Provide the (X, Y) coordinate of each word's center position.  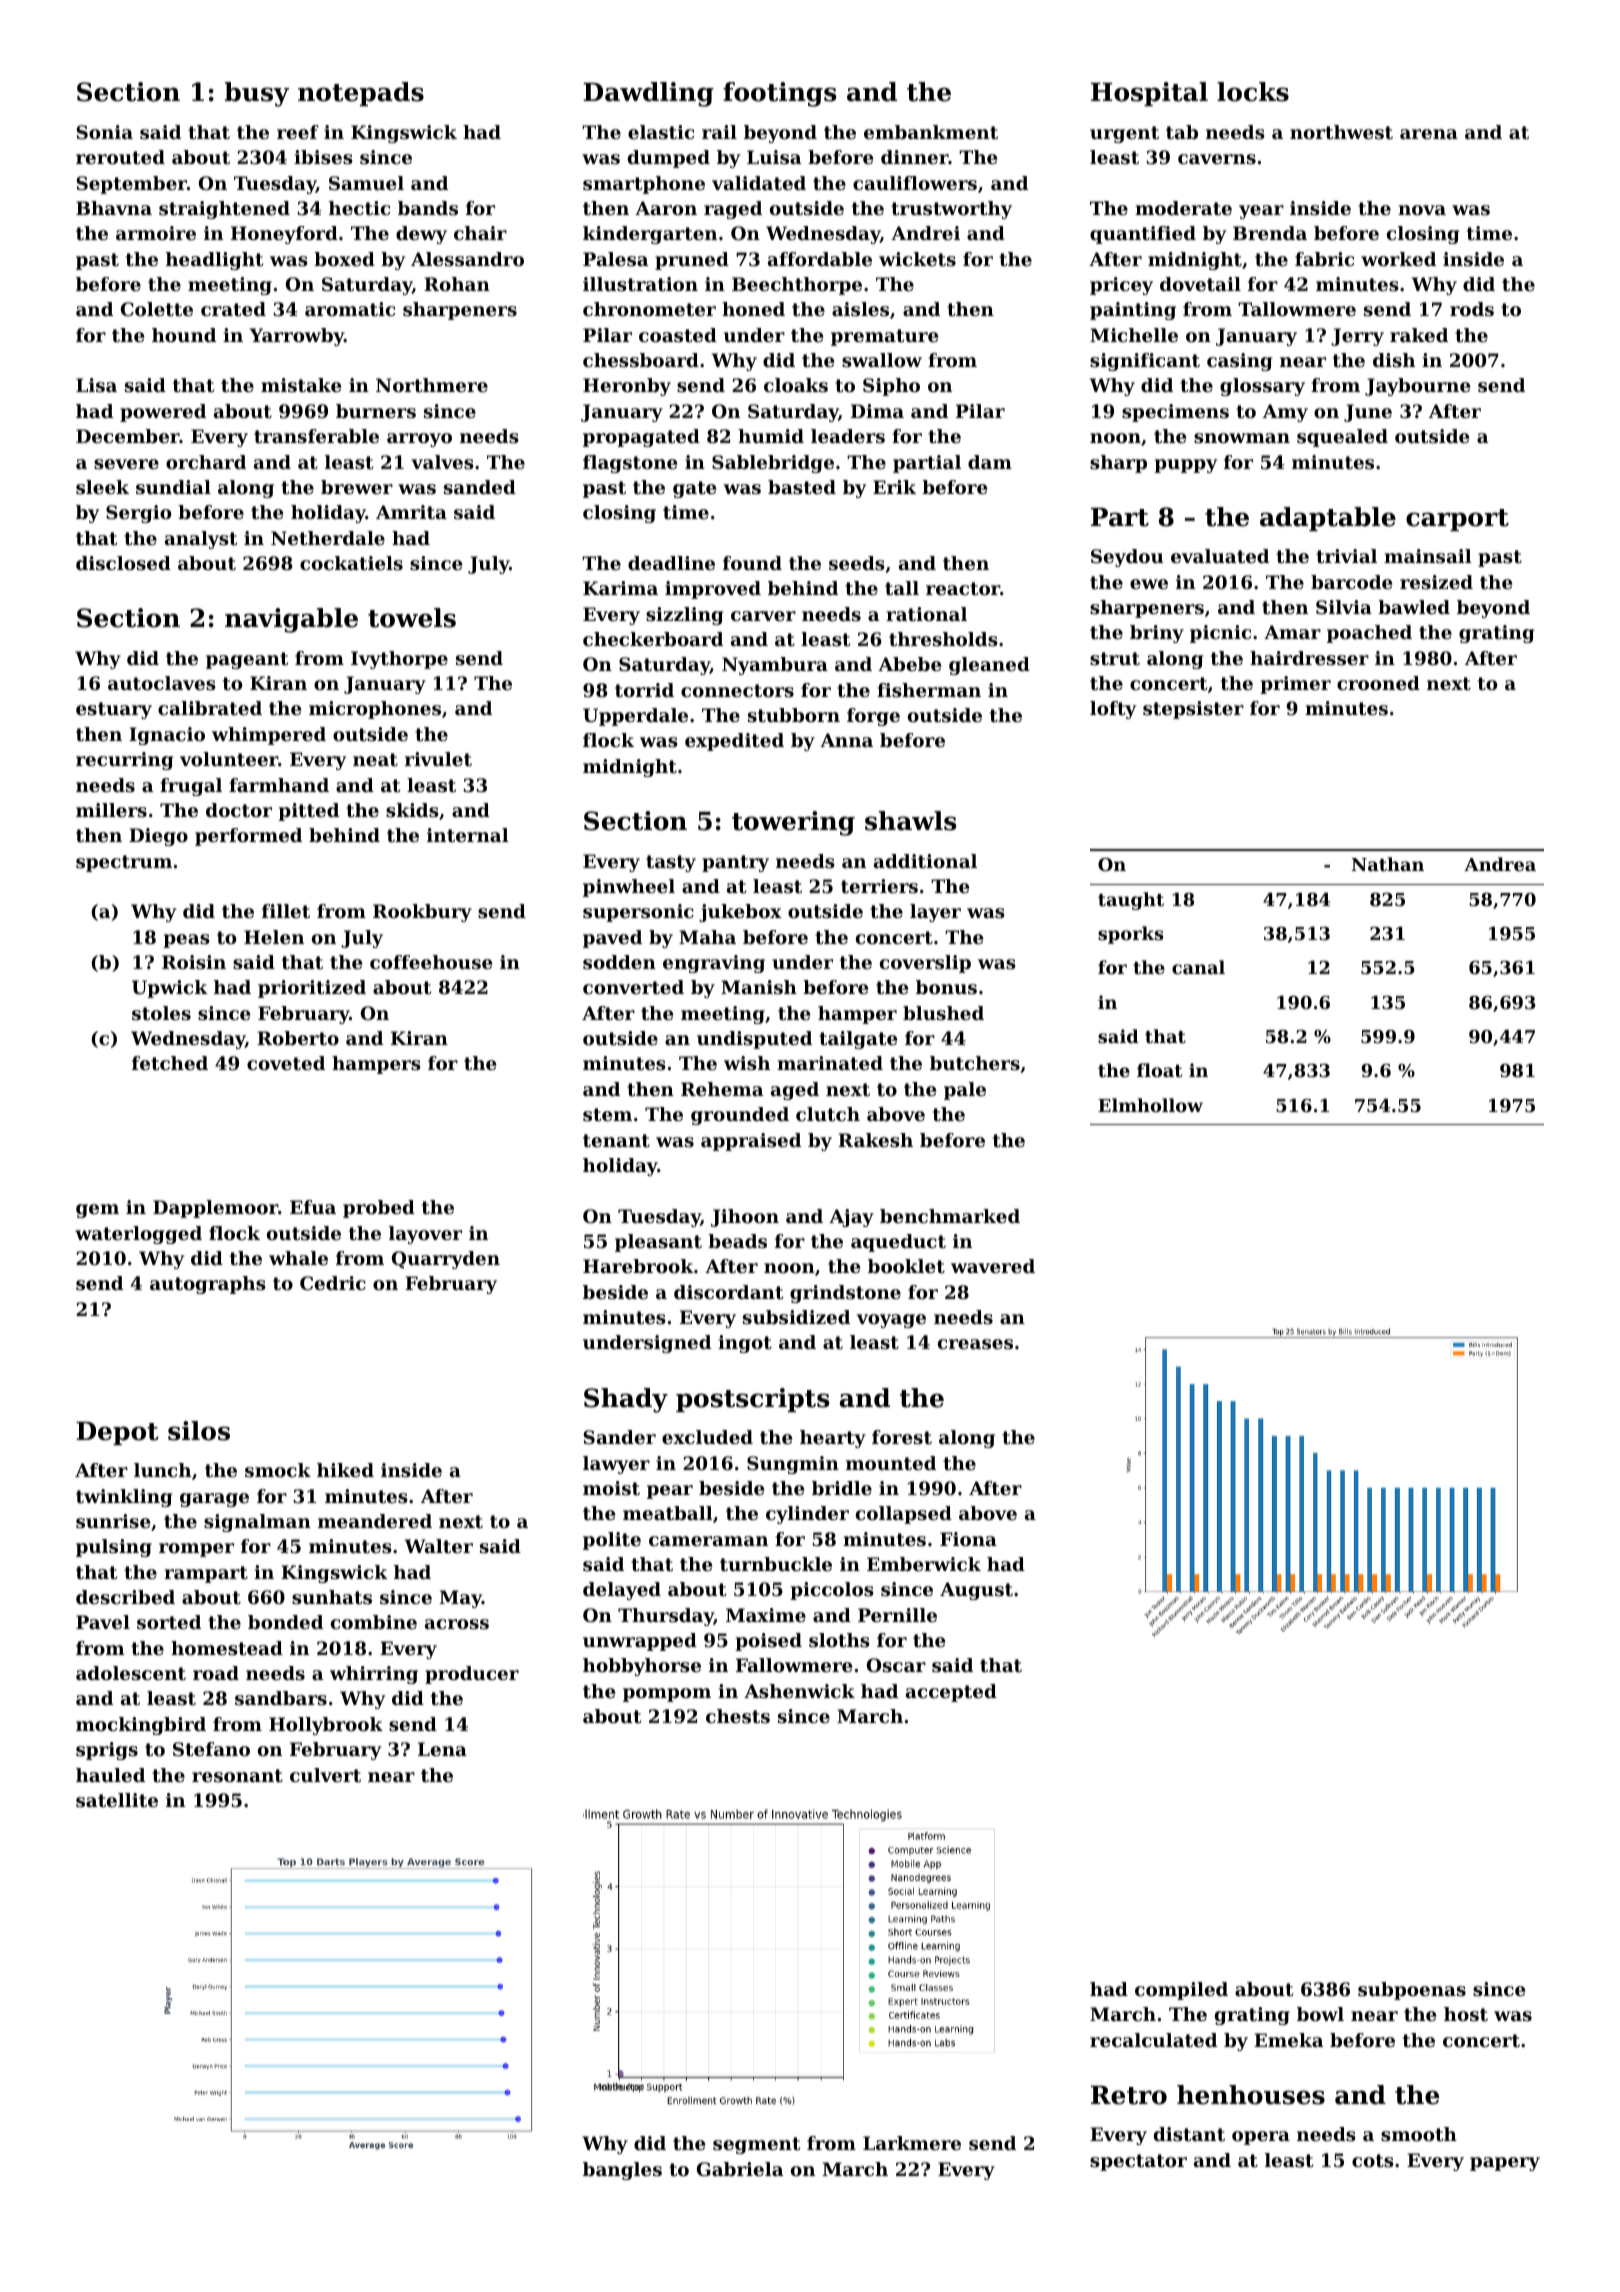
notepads (361, 94)
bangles (622, 2171)
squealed (1342, 438)
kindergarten (650, 235)
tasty (671, 863)
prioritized (312, 989)
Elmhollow (1150, 1105)
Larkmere (912, 2143)
